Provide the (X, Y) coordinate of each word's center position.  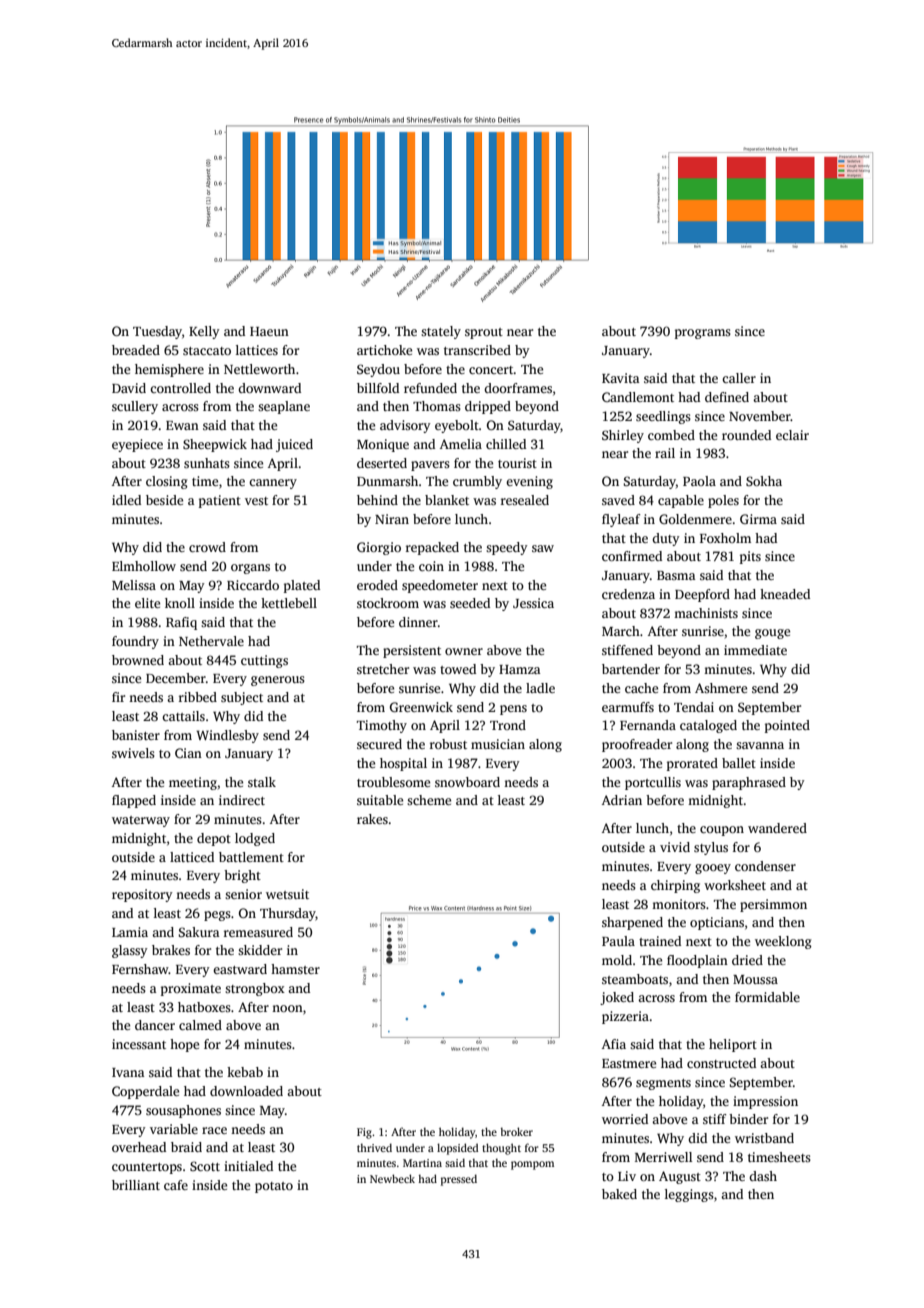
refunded (430, 388)
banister (136, 735)
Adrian (622, 800)
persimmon (773, 905)
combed (671, 435)
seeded (470, 603)
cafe (176, 1185)
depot (214, 839)
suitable (380, 800)
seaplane (284, 407)
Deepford (702, 595)
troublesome (393, 782)
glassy (130, 951)
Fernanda (648, 725)
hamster (295, 969)
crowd (207, 547)
